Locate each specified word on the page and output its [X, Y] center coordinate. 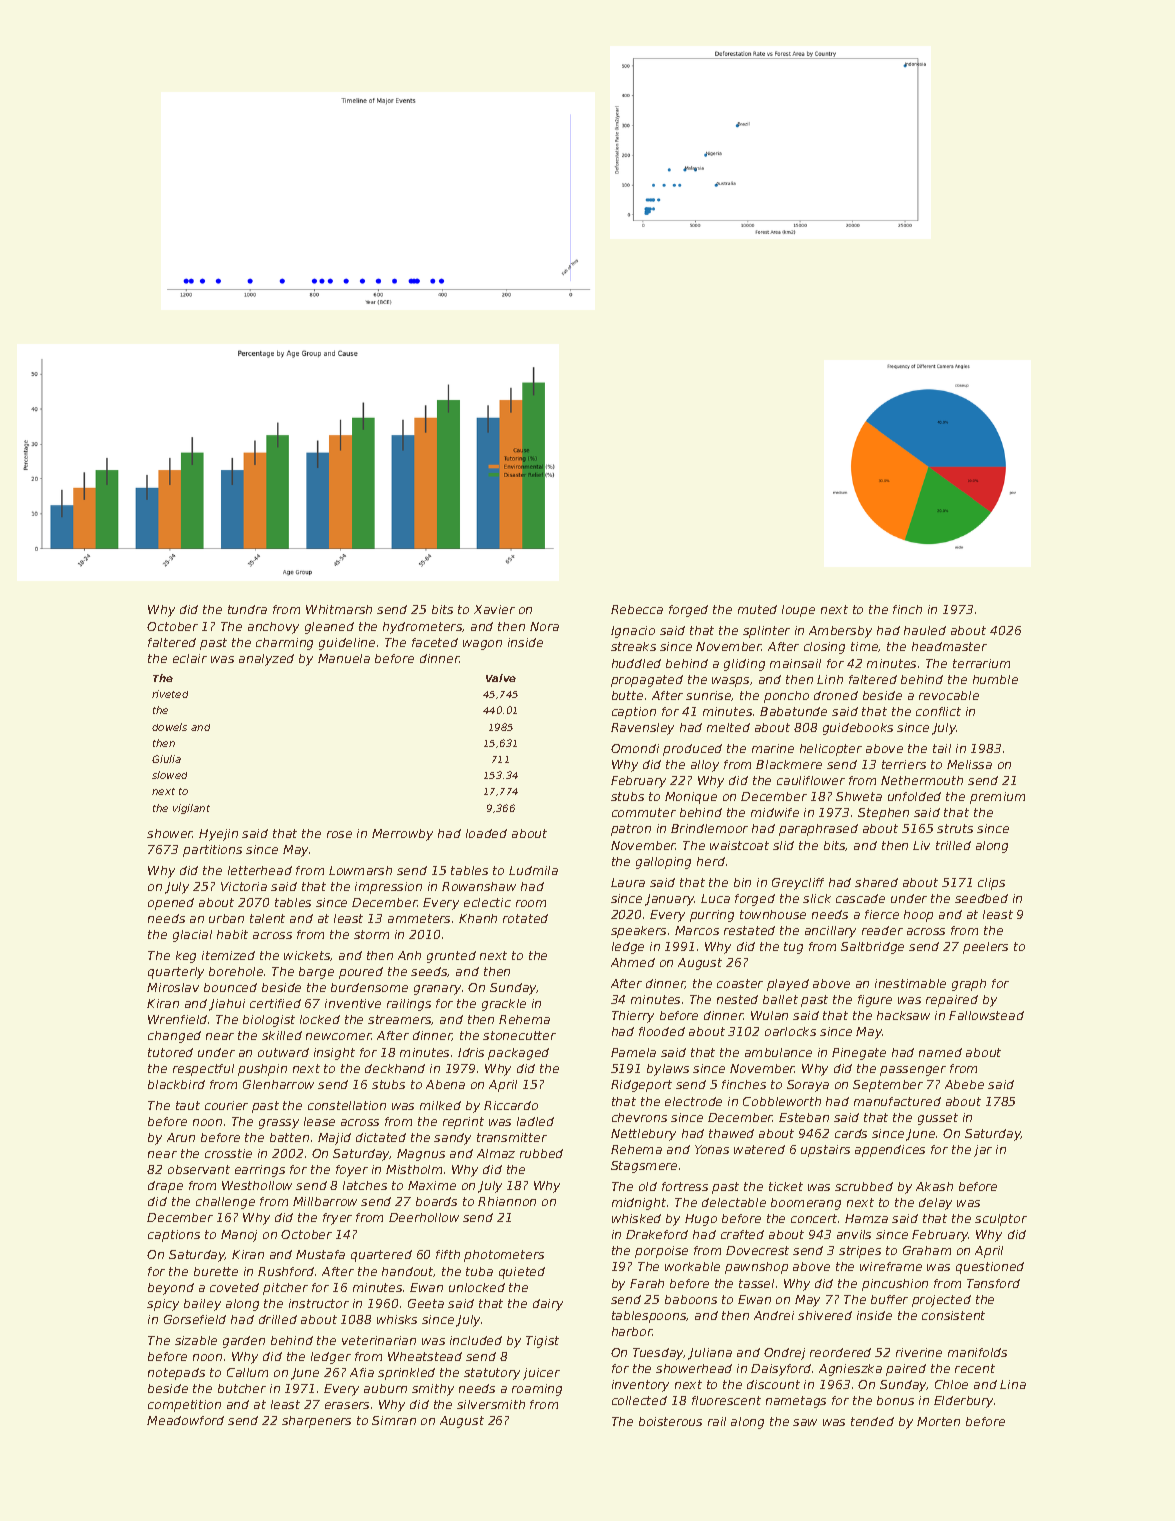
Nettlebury [643, 1135]
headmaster [949, 646]
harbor [632, 1331]
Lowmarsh [360, 870]
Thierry [633, 1017]
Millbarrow [325, 1201]
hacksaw [903, 1015]
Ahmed [633, 962]
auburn [385, 1388]
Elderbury [963, 1402]
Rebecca [637, 609]
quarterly [176, 973]
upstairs [825, 1151]
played [788, 985]
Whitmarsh [339, 609]
